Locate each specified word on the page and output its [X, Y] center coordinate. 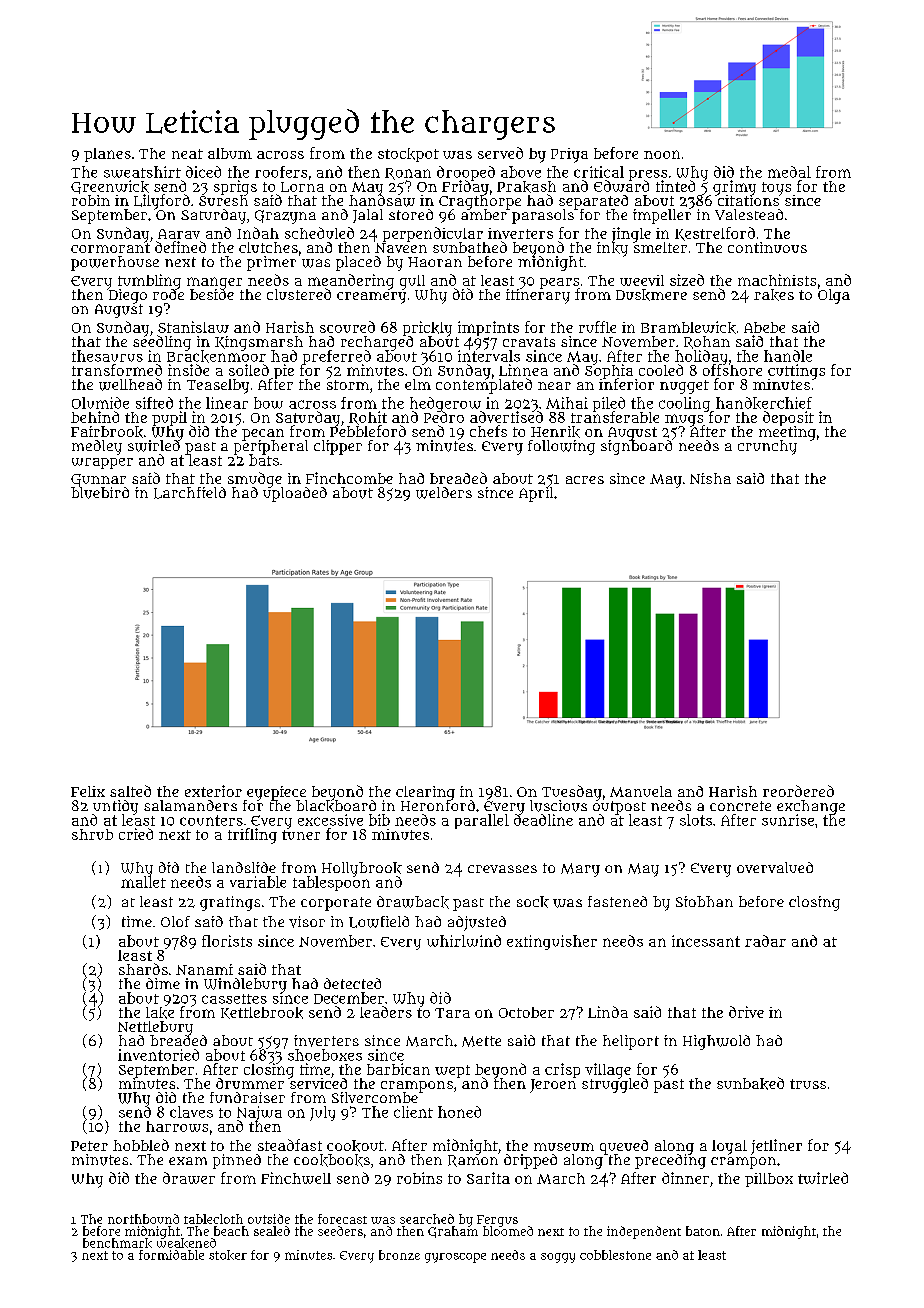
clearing [425, 793]
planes [107, 155]
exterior [213, 791]
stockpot [408, 155]
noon [662, 154]
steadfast [290, 1145]
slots [696, 820]
